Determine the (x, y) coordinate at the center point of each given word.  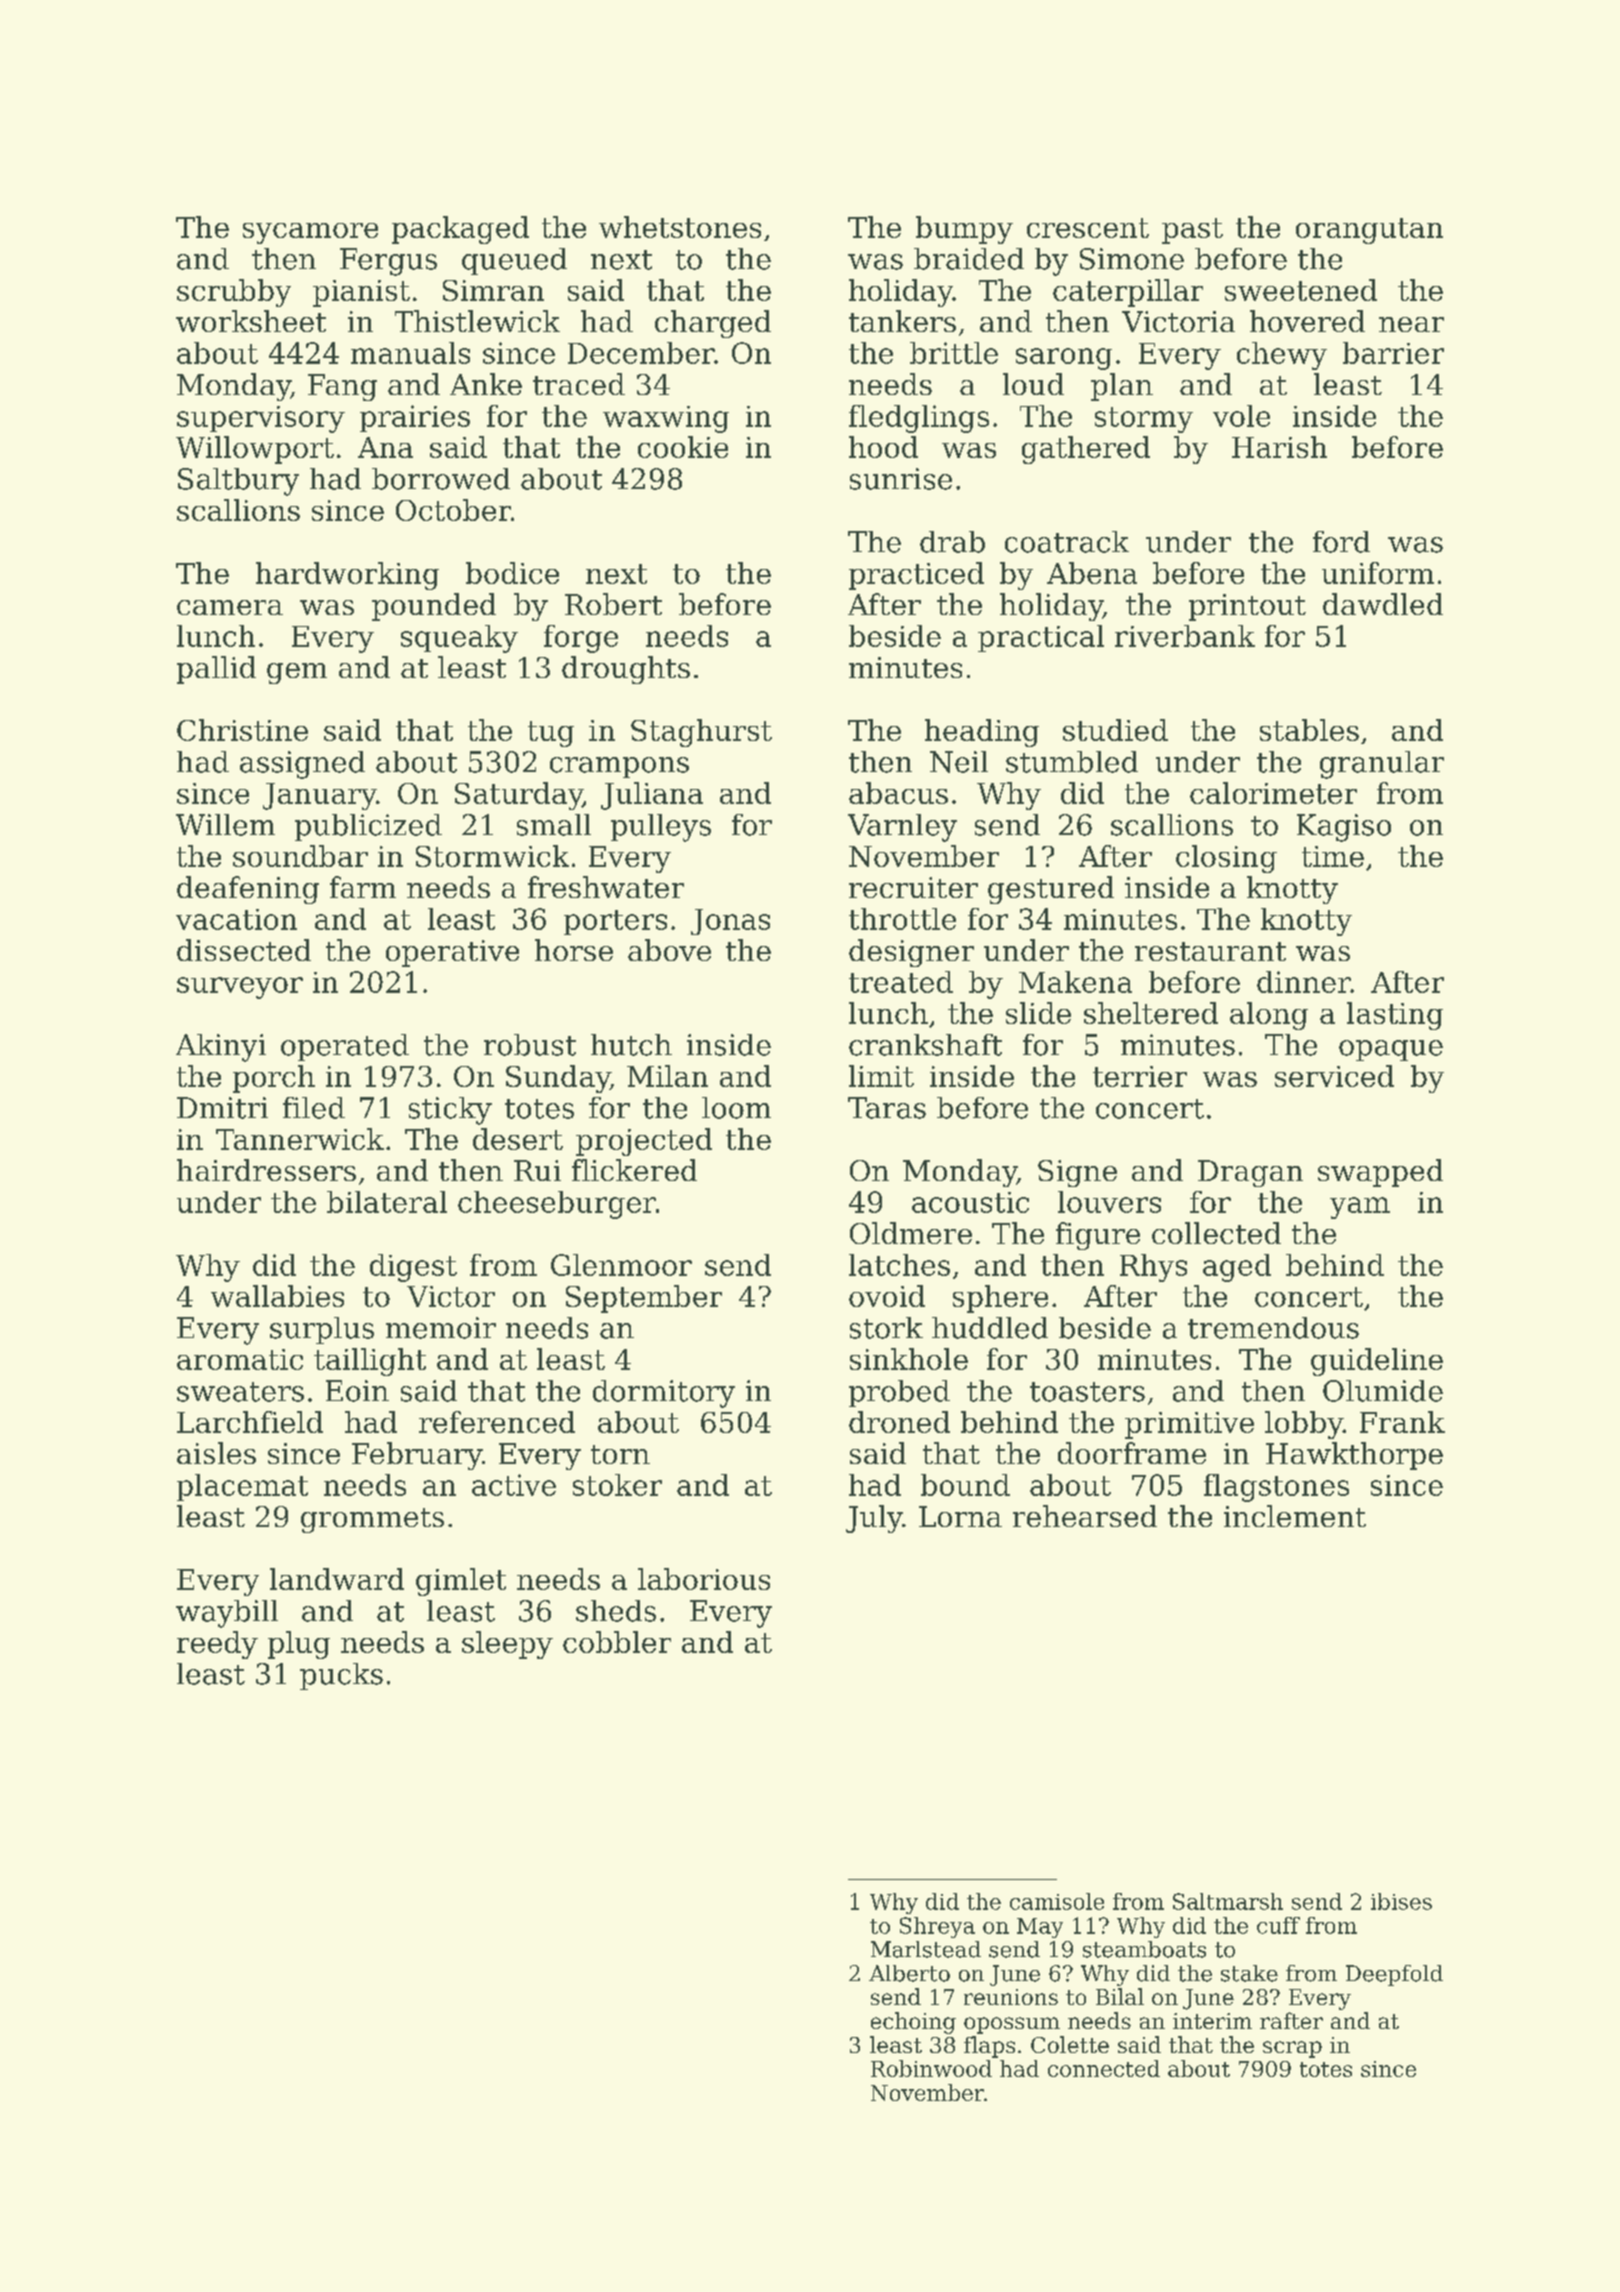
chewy (1282, 356)
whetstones (680, 227)
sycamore (310, 233)
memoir (441, 1328)
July (874, 1519)
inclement (1295, 1516)
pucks (341, 1676)
